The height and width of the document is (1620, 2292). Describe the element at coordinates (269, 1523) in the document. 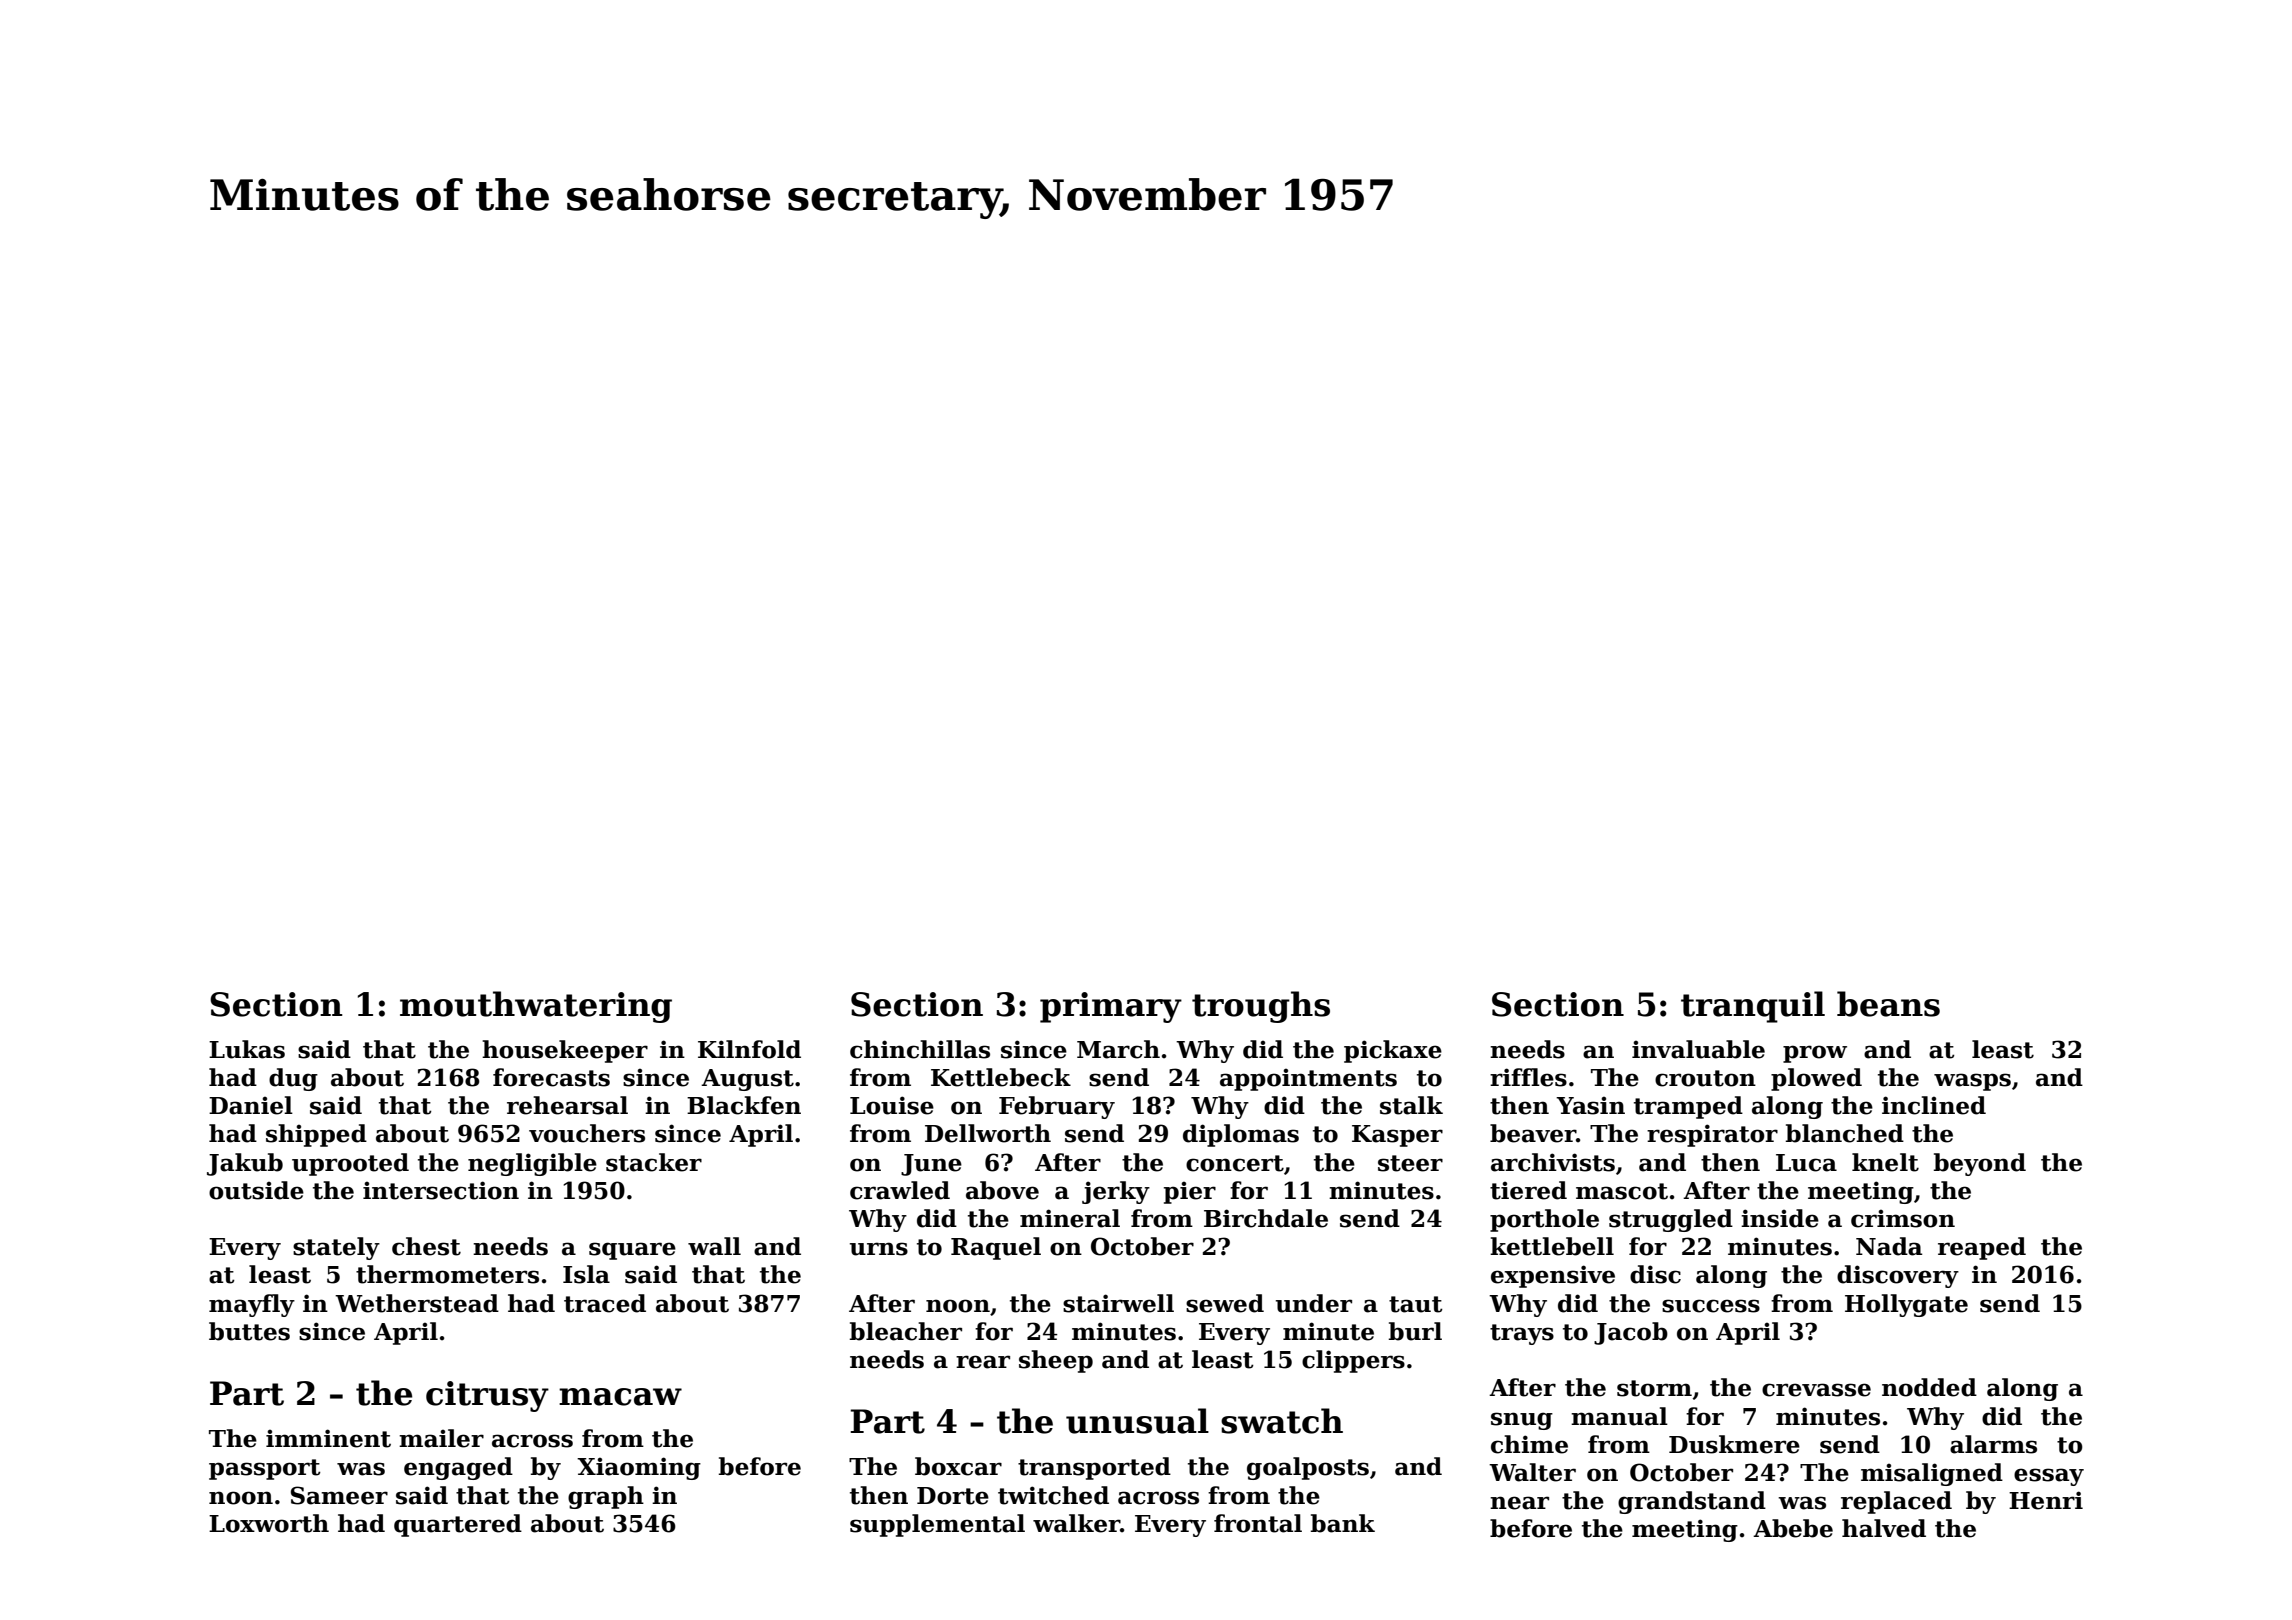

I see `Loxworth` at that location.
